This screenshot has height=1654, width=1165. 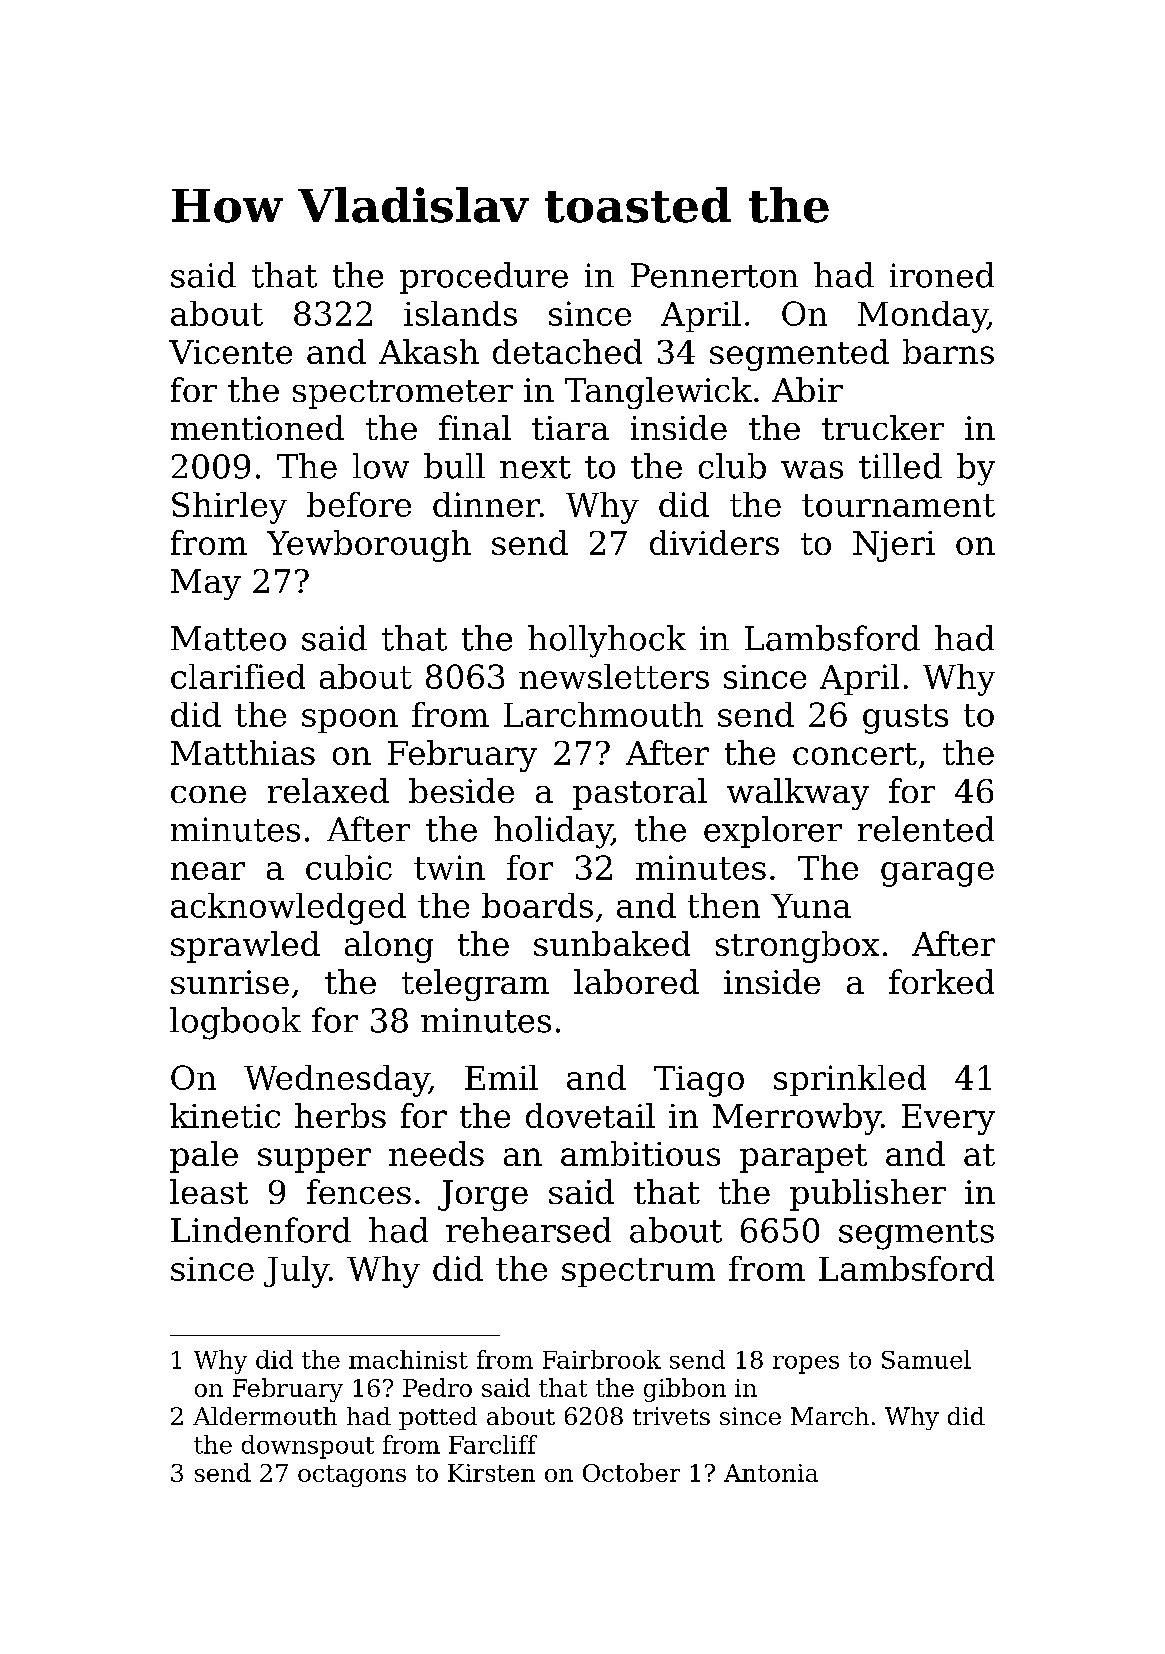 I want to click on least, so click(x=209, y=1191).
